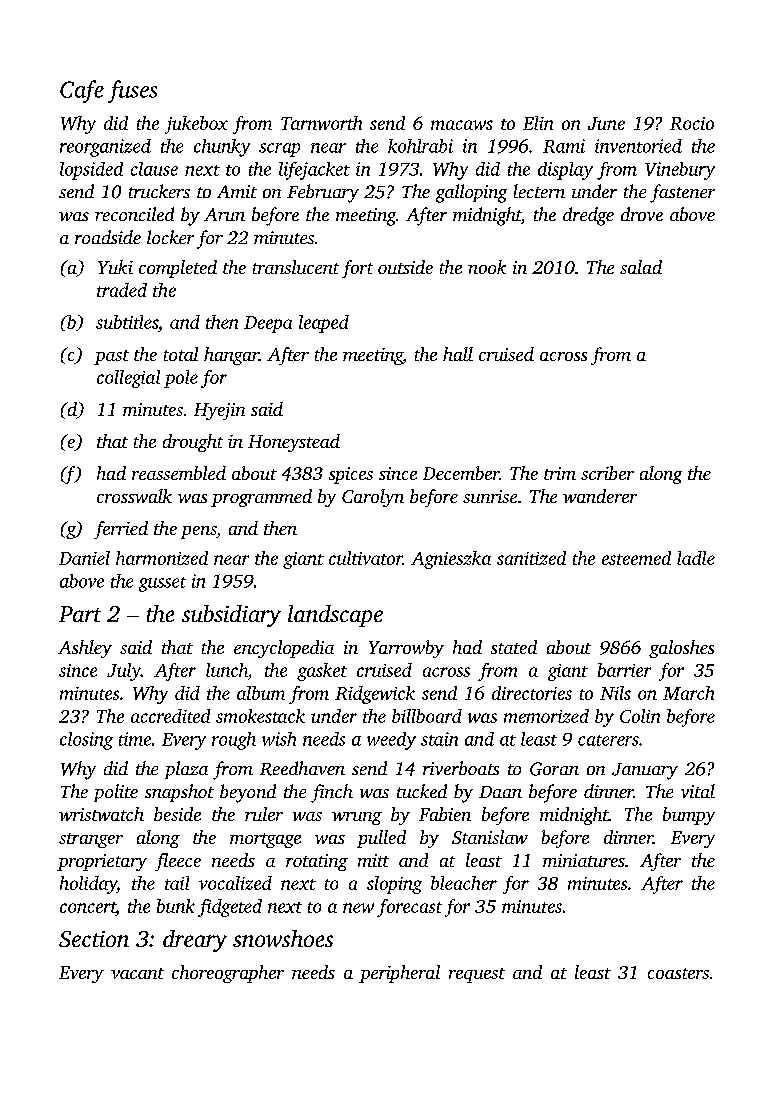 The height and width of the page is (1099, 774). What do you see at coordinates (406, 649) in the page?
I see `Yarrowby` at bounding box center [406, 649].
